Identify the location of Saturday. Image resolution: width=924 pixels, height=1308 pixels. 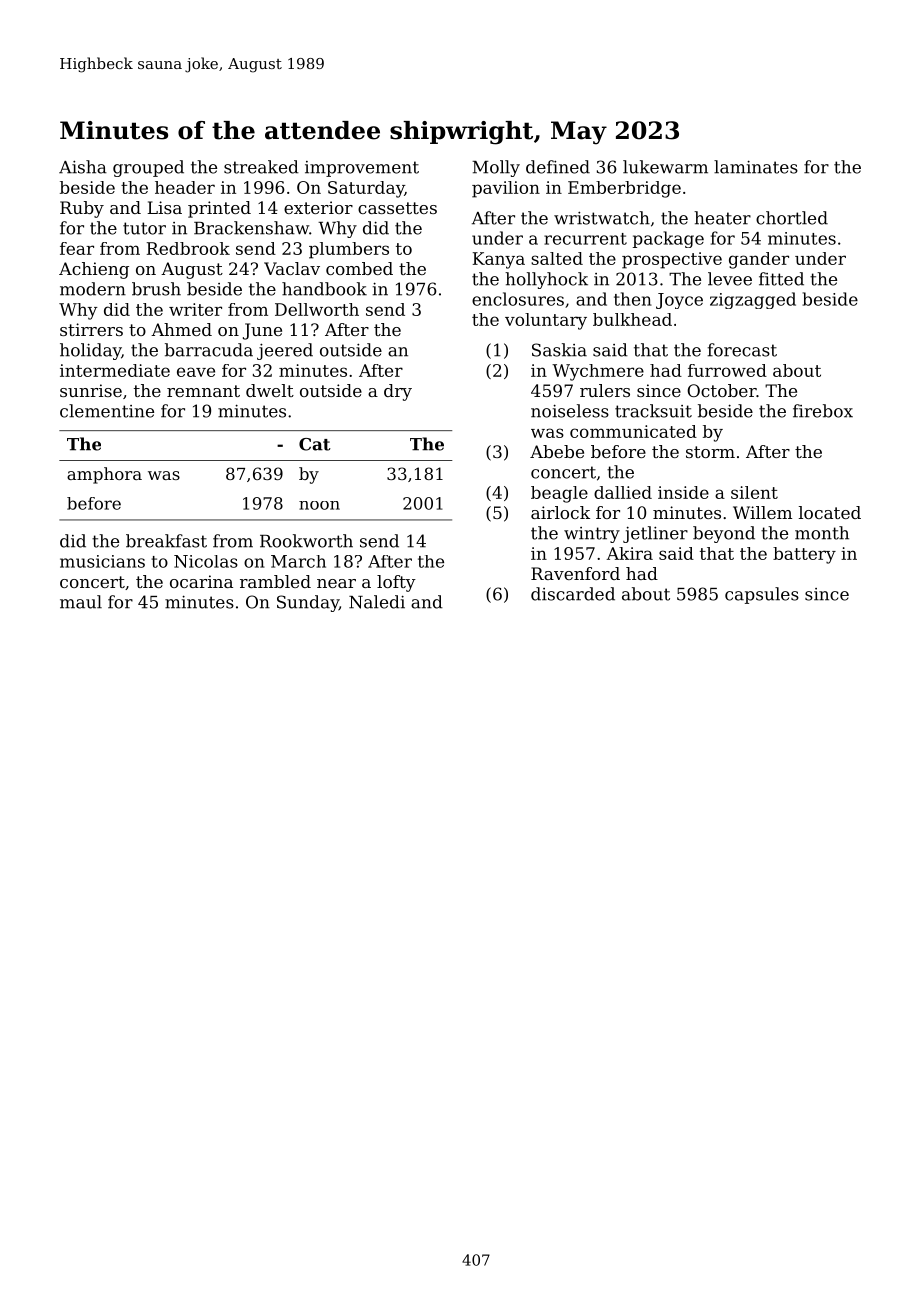
(366, 189).
